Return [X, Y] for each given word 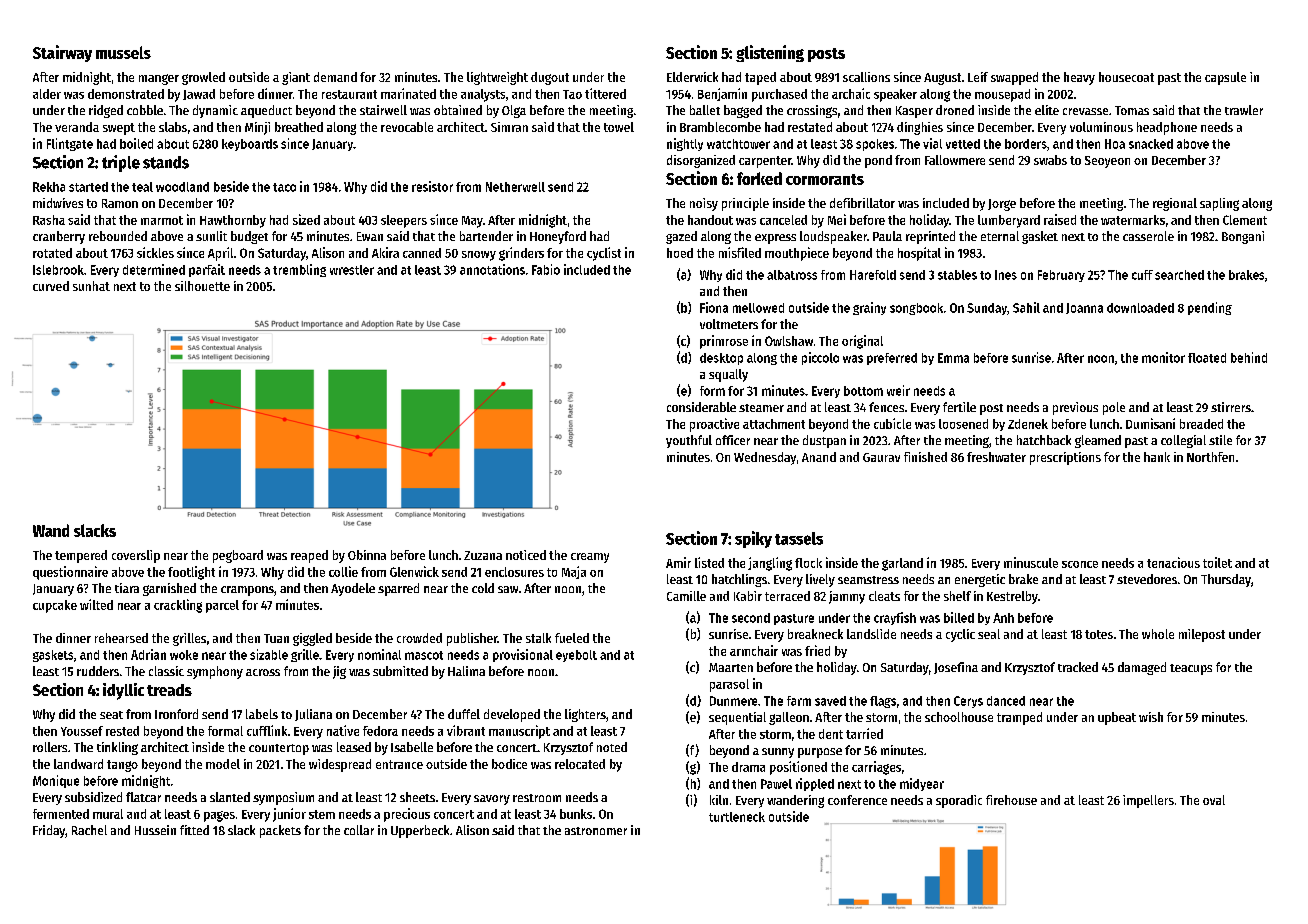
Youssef [82, 731]
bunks [576, 814]
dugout [550, 78]
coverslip [136, 556]
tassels [799, 538]
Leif [978, 77]
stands [166, 162]
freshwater [996, 457]
